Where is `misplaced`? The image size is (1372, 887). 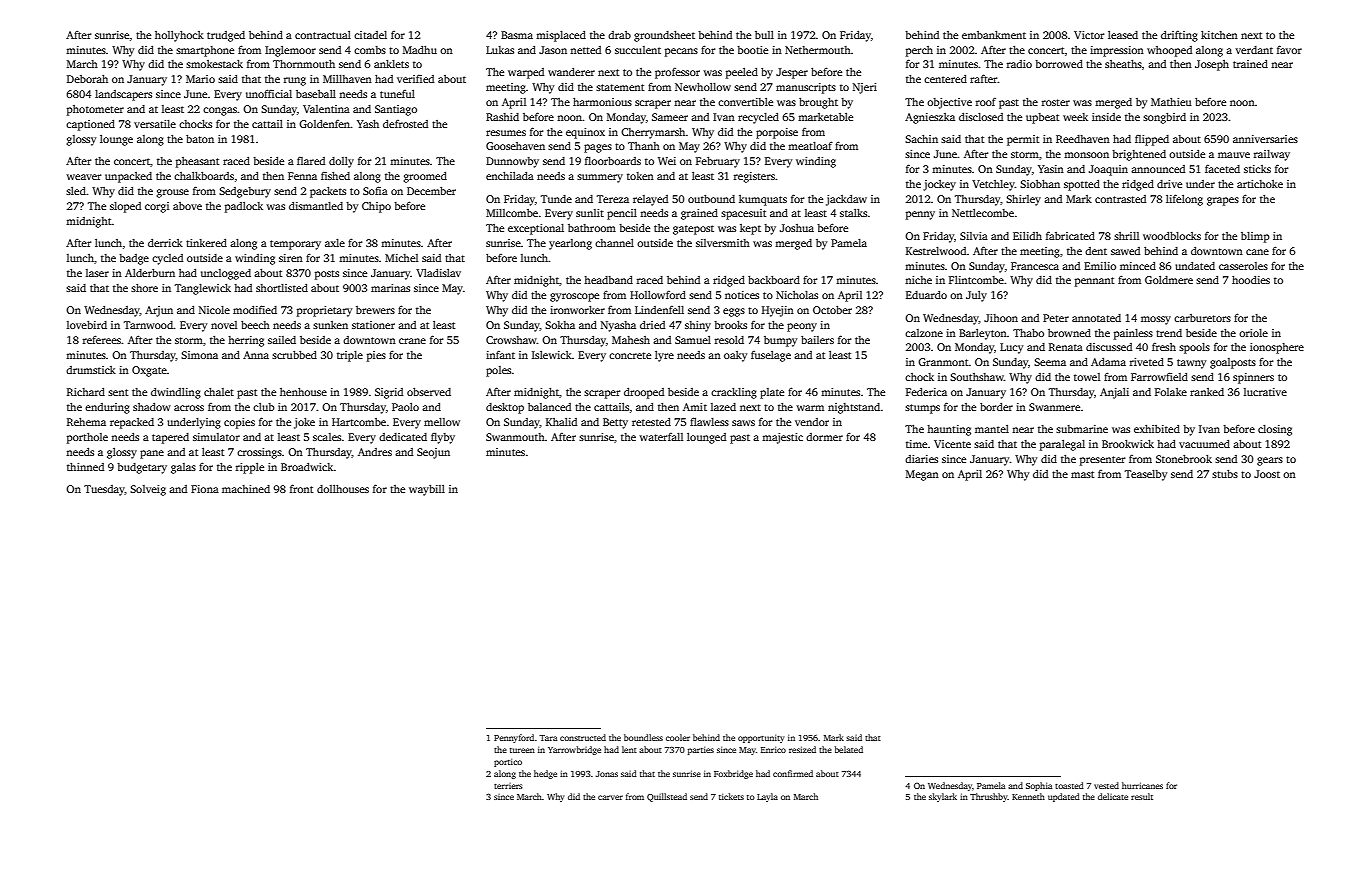 misplaced is located at coordinates (561, 36).
